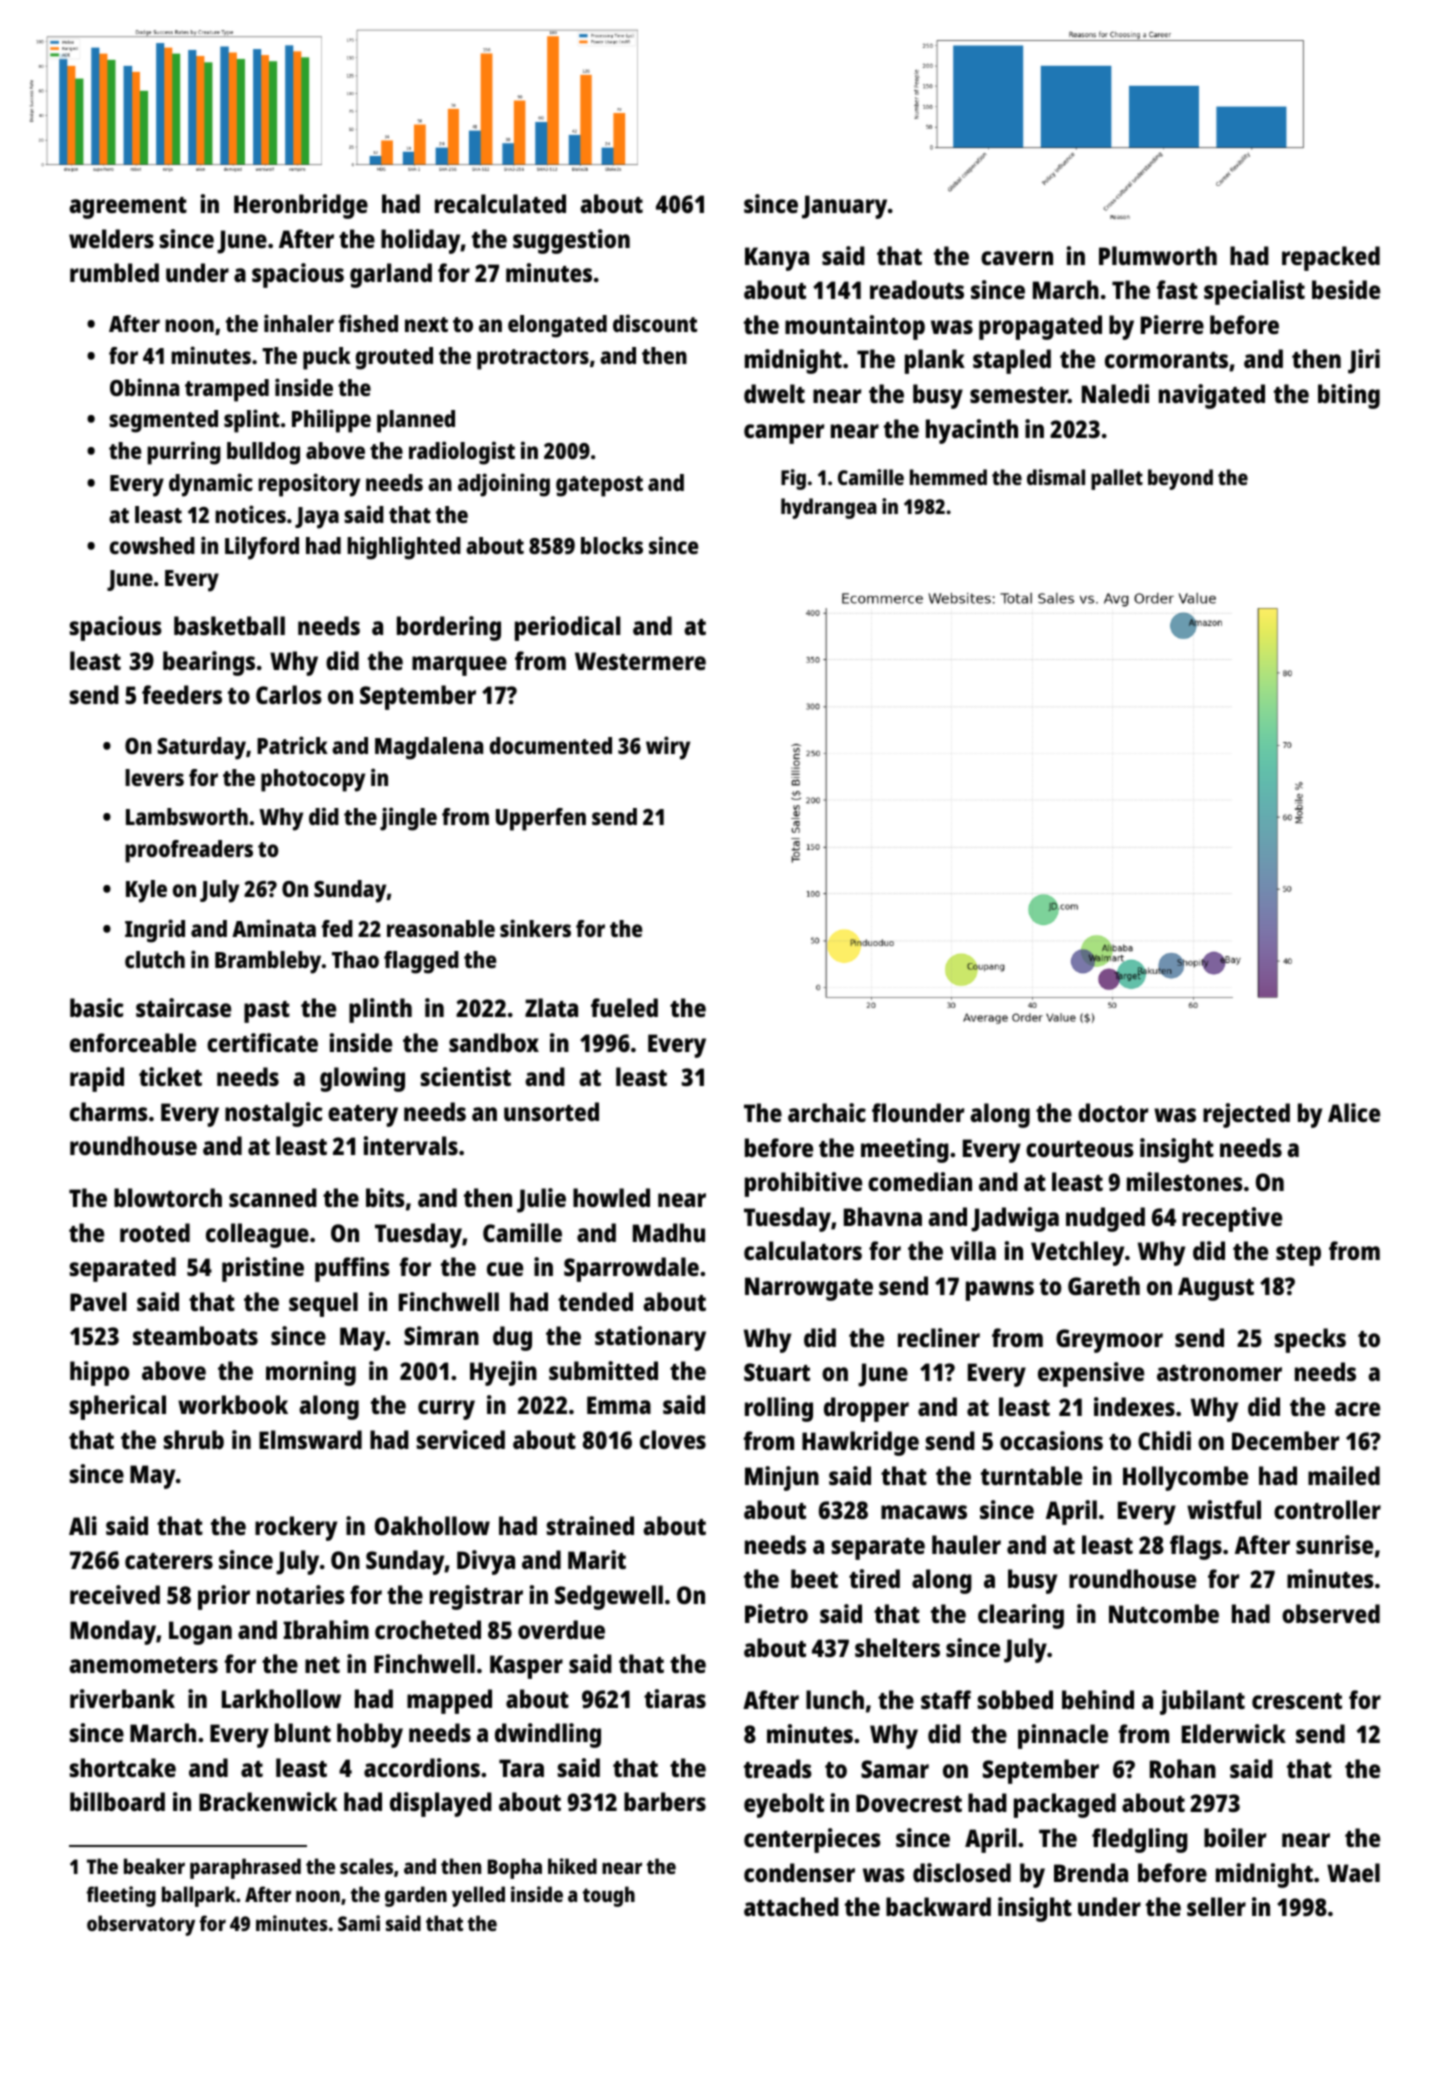  Describe the element at coordinates (1354, 1112) in the screenshot. I see `Alice` at that location.
